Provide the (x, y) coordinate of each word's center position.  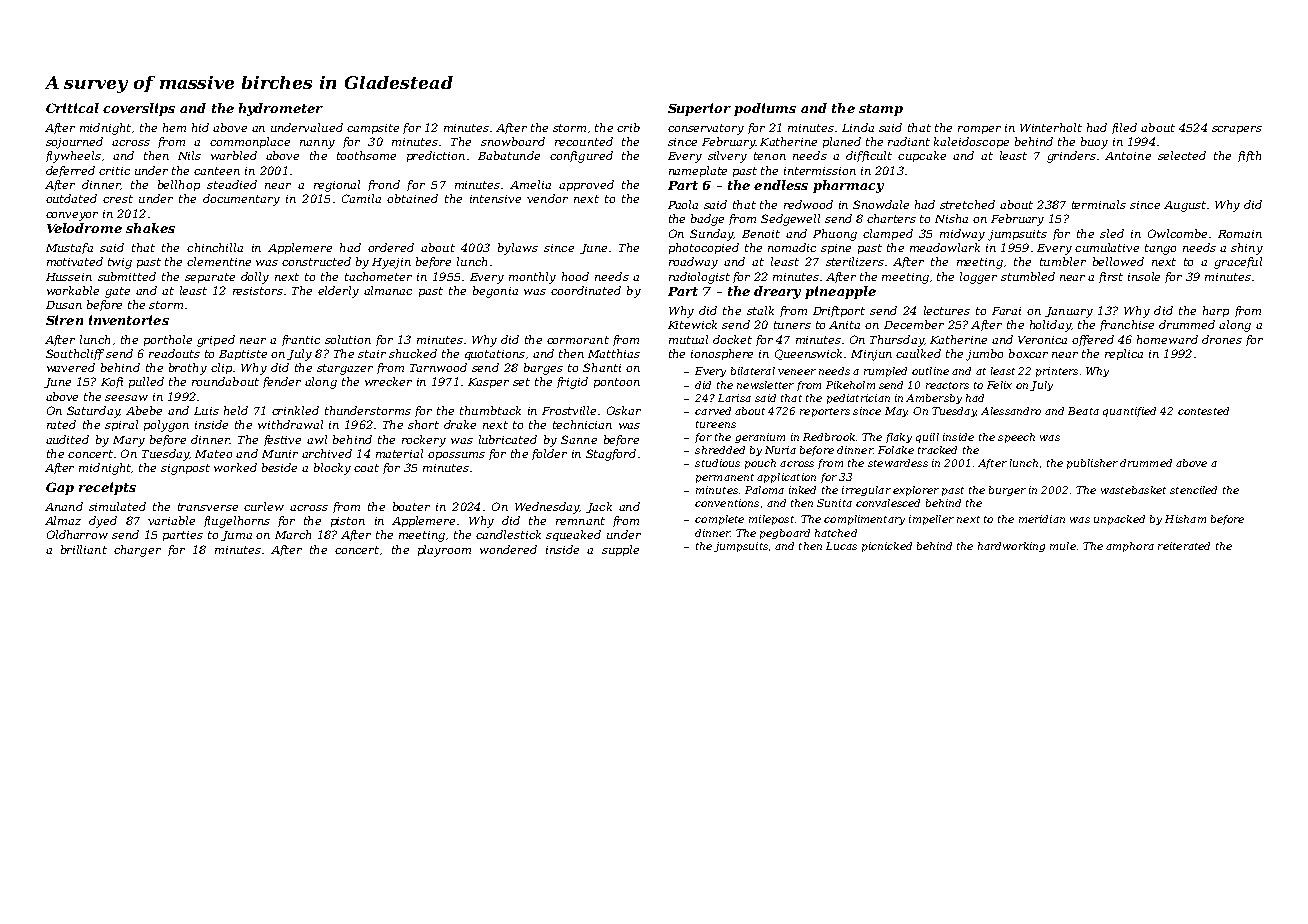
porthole (168, 340)
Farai (1006, 311)
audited (67, 439)
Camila (361, 198)
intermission (820, 171)
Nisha (951, 218)
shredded (720, 450)
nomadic (792, 247)
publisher (1092, 464)
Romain (1240, 234)
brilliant (84, 549)
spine (836, 249)
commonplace (250, 142)
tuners (792, 325)
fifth (1249, 156)
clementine (219, 261)
